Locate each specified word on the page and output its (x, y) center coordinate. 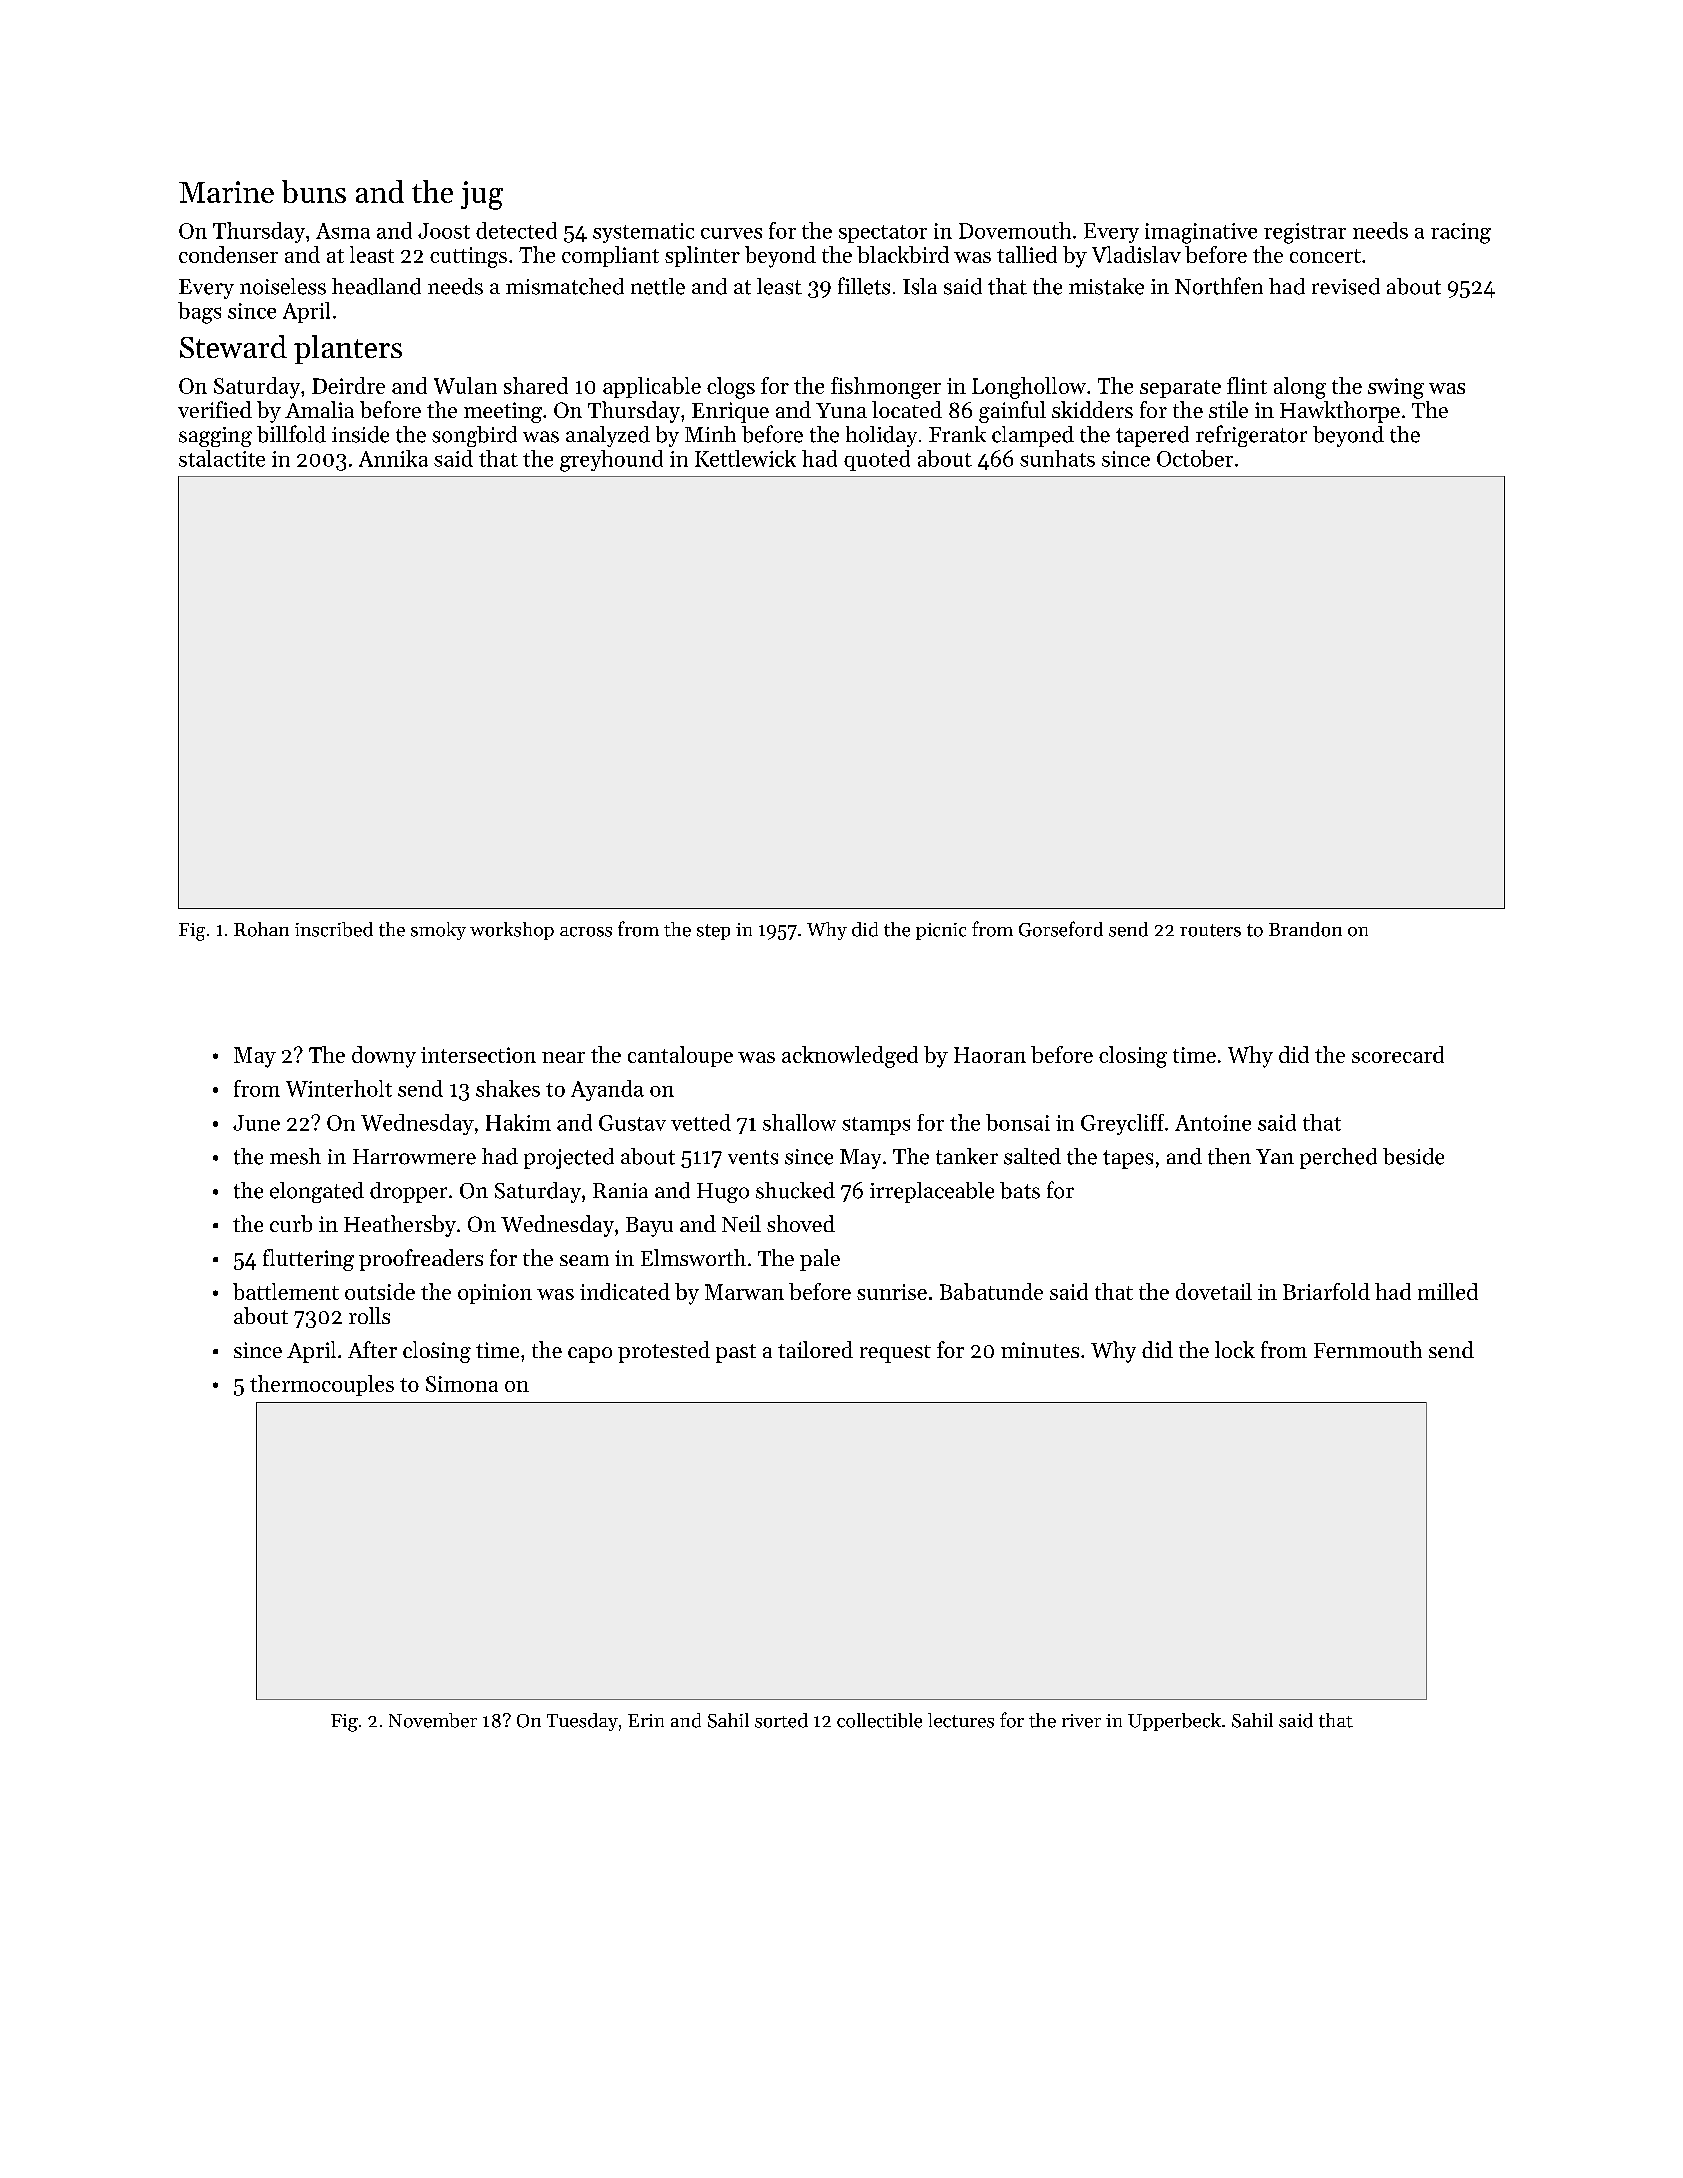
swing (1396, 388)
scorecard (1398, 1054)
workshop (512, 931)
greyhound (611, 461)
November (433, 1720)
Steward (233, 346)
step (713, 932)
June (256, 1123)
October (1195, 458)
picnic (941, 931)
